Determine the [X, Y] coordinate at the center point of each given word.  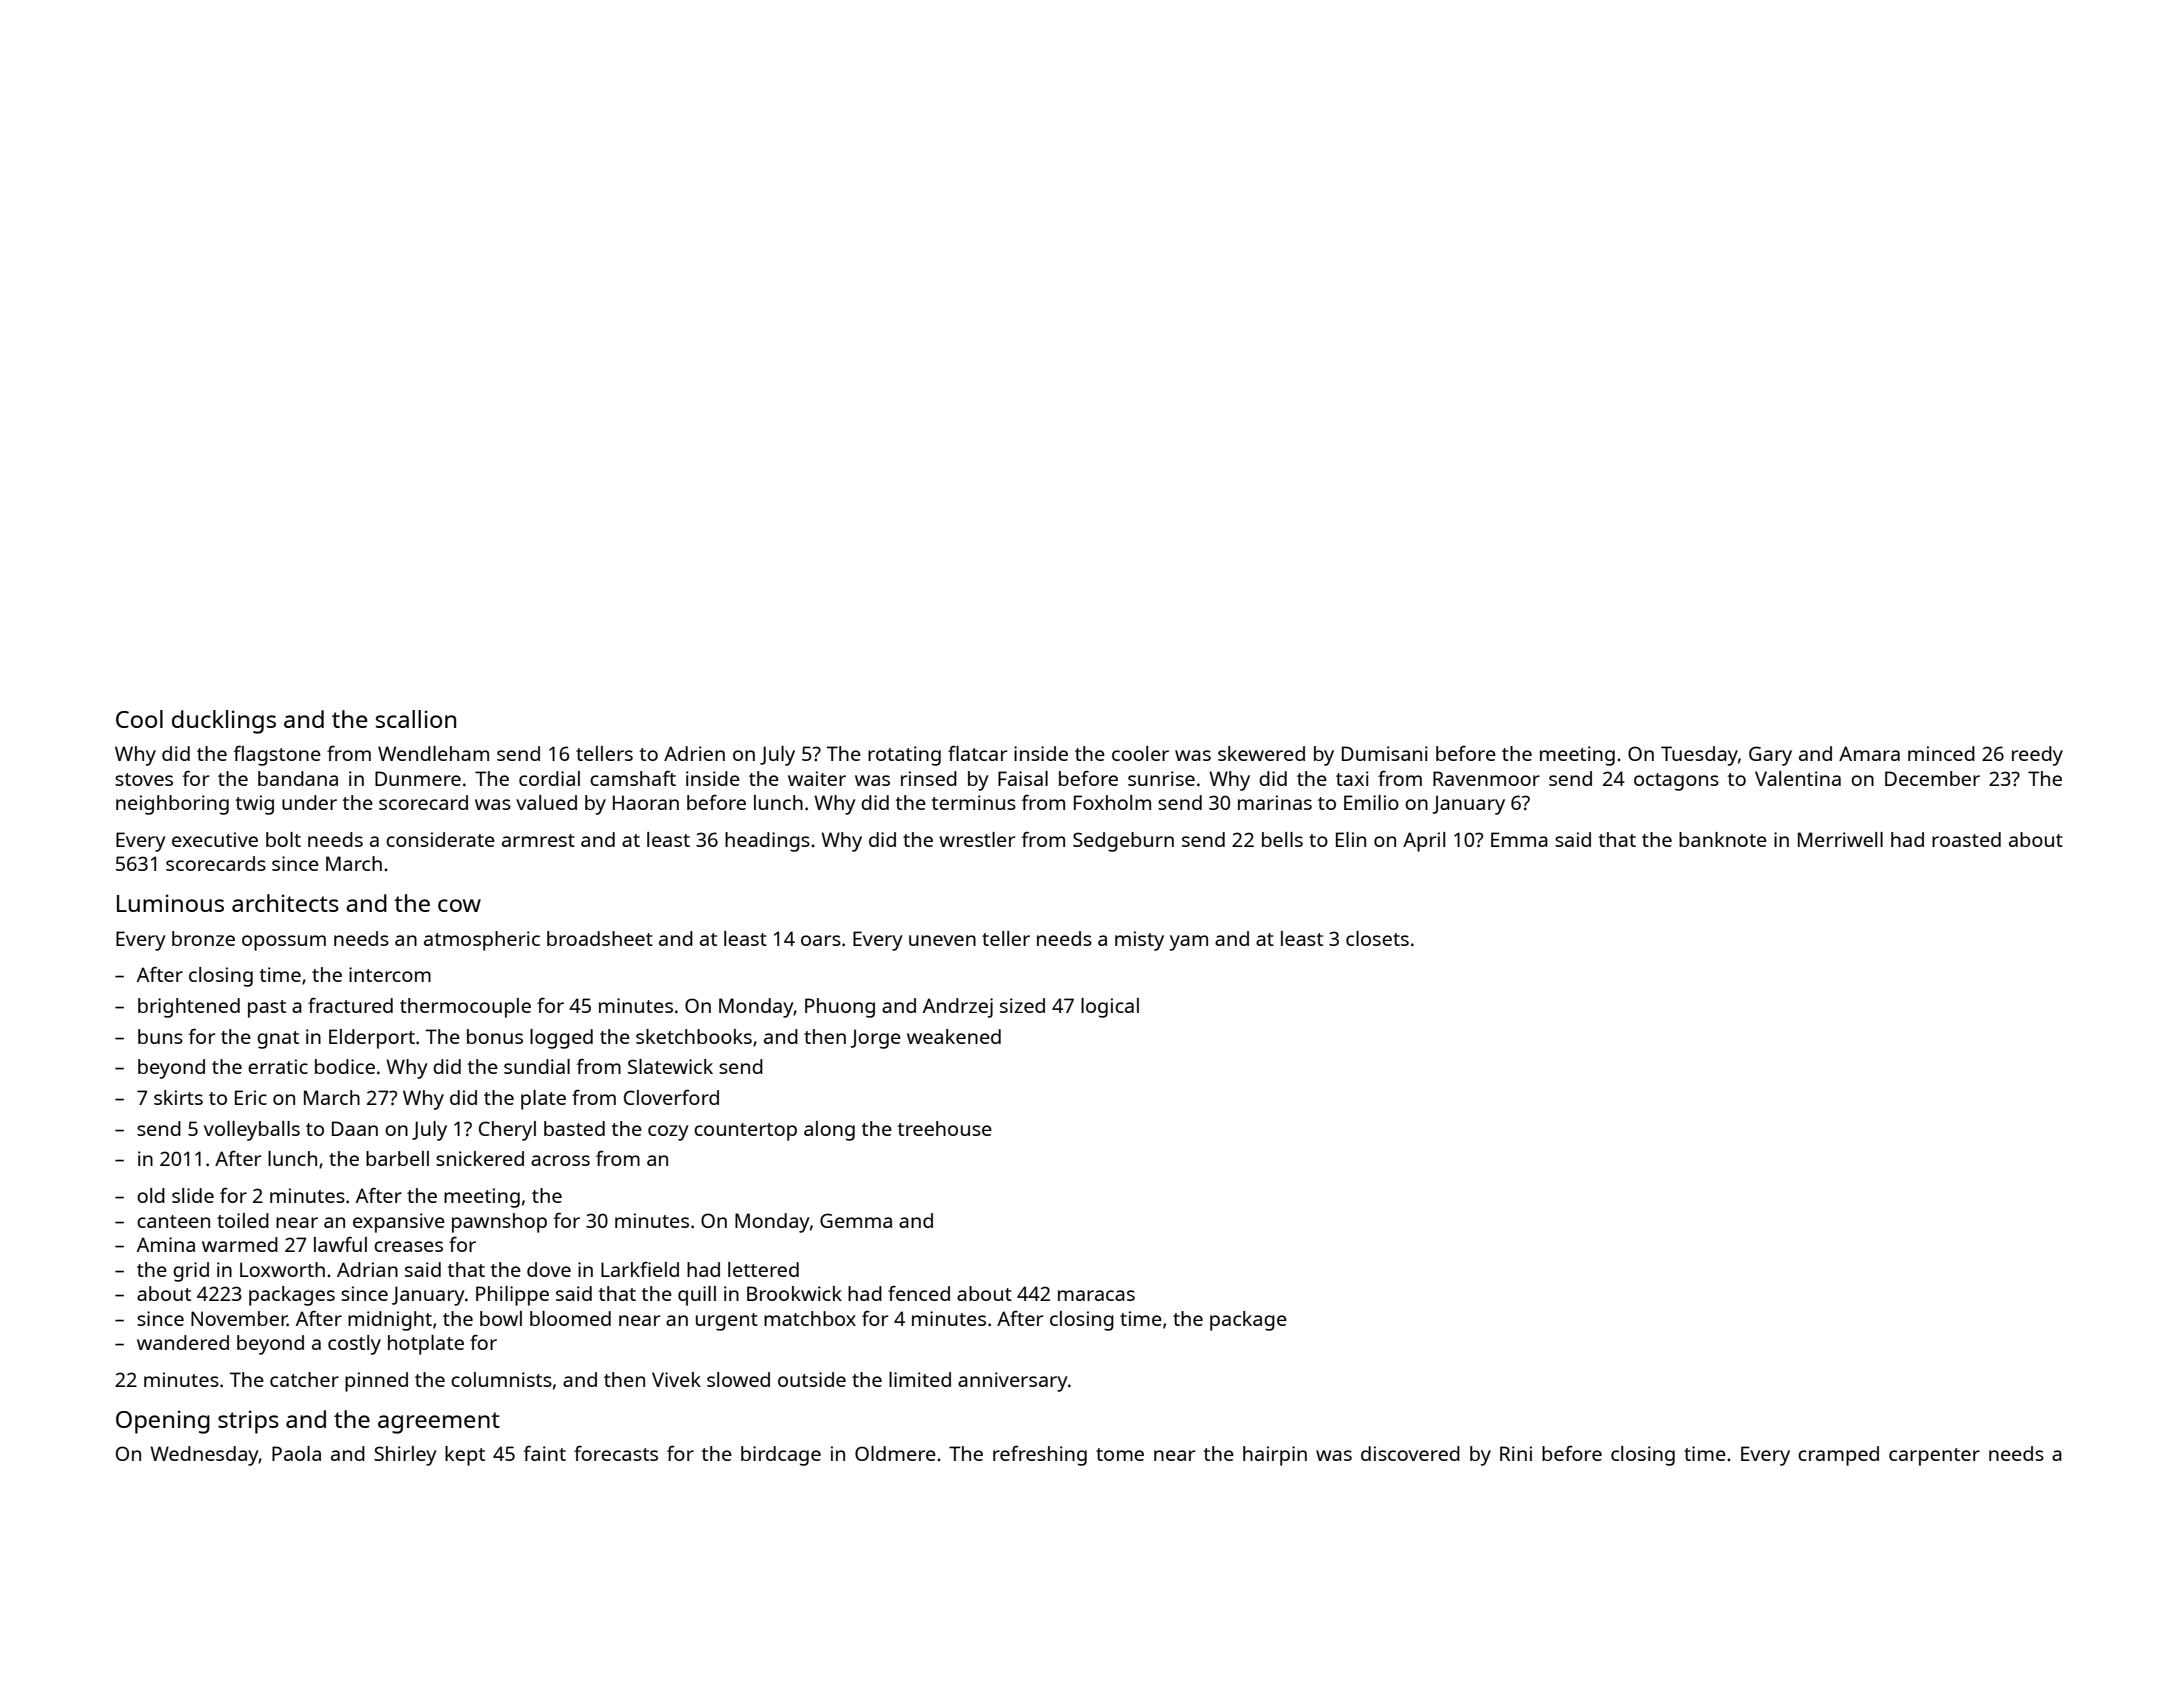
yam [1189, 943]
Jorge [875, 1039]
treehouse [944, 1128]
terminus [973, 802]
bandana [298, 778]
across [560, 1160]
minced [1941, 753]
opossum [284, 943]
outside [812, 1379]
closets [1377, 938]
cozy [668, 1133]
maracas [1096, 1295]
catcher [304, 1379]
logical [1110, 1008]
